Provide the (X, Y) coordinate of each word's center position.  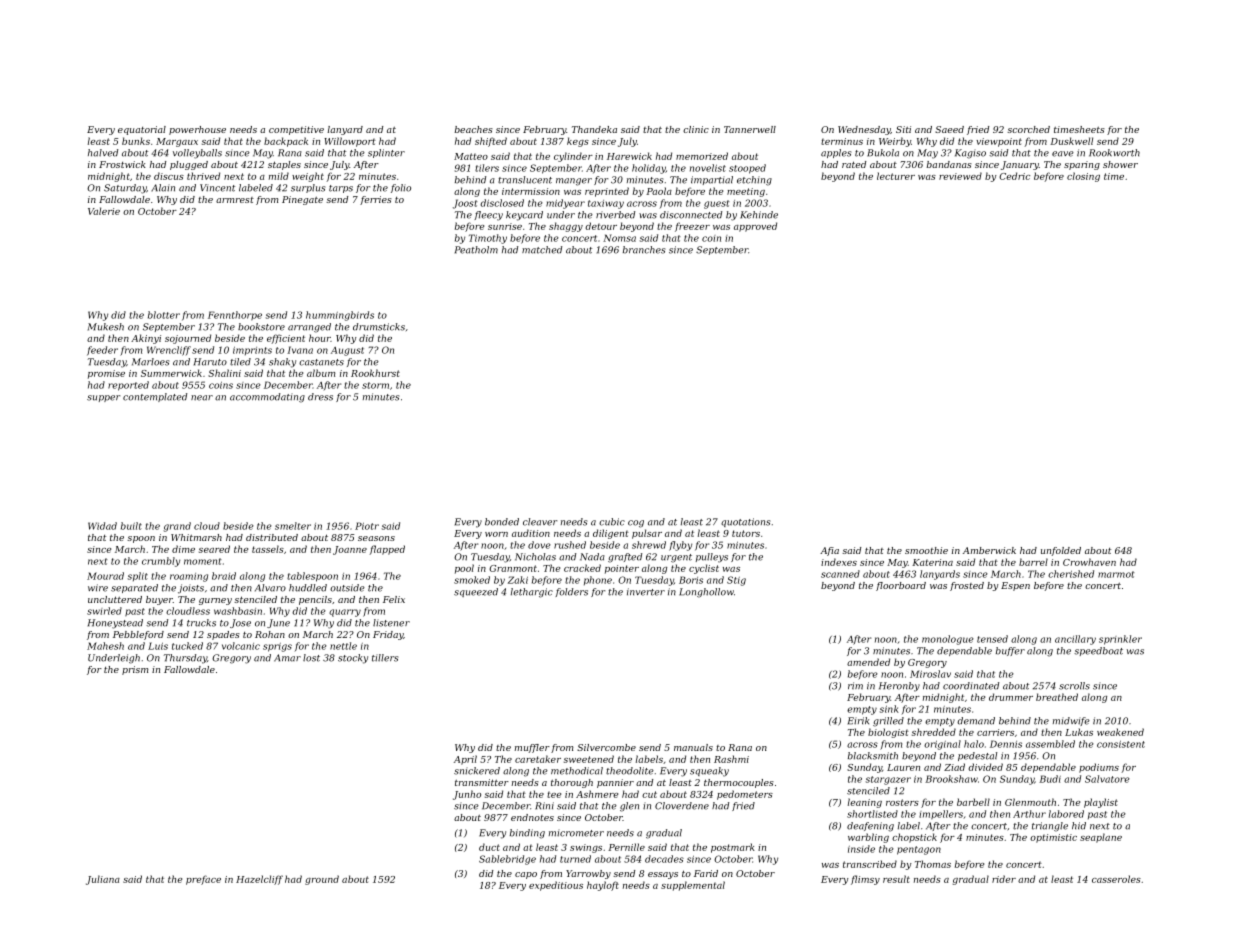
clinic (696, 129)
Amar (287, 658)
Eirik (858, 721)
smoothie (926, 550)
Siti (903, 129)
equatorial (142, 130)
